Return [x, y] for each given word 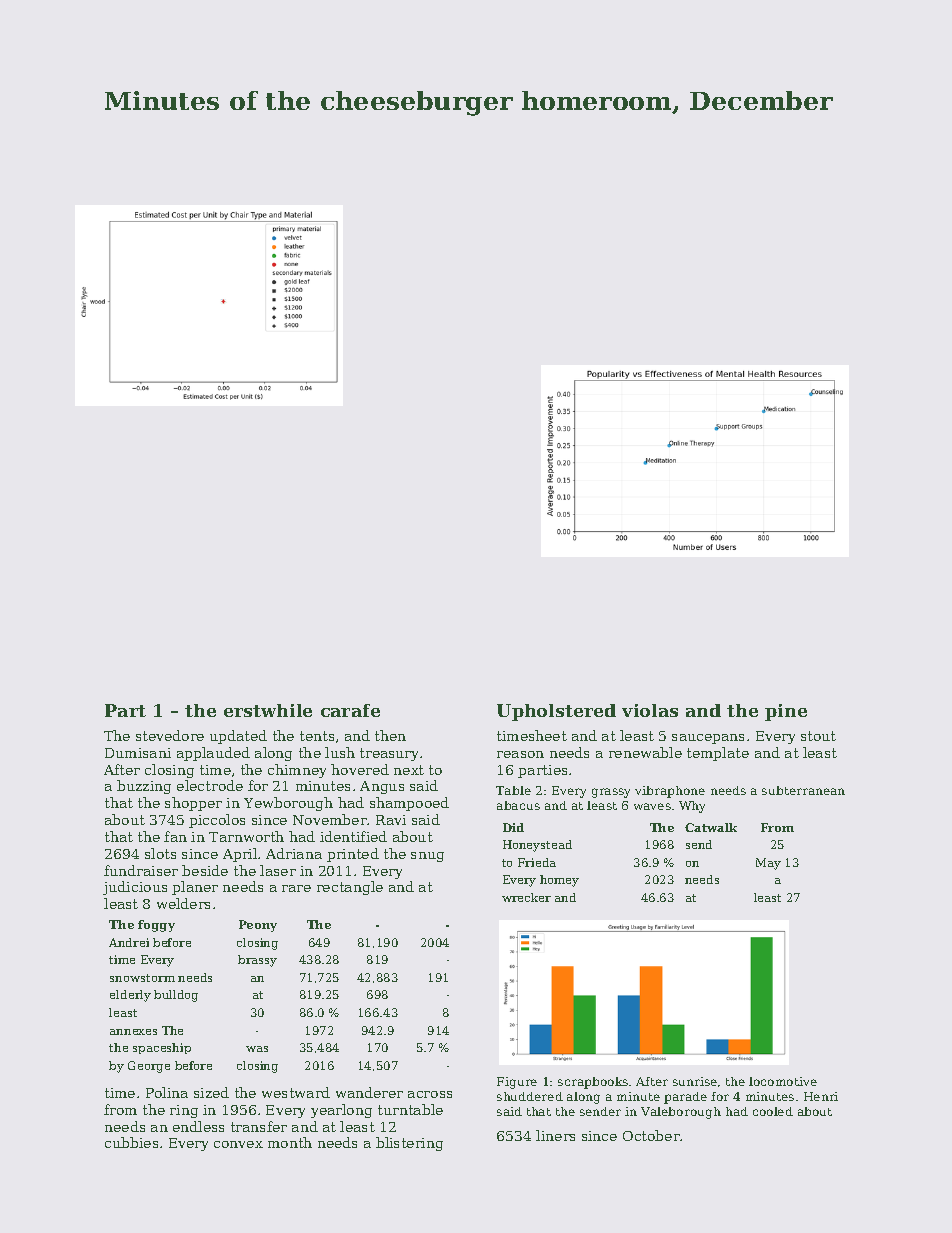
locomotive [783, 1081]
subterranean [803, 790]
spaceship [162, 1048]
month [290, 1142]
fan [175, 836]
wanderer [369, 1092]
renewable [645, 752]
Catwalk [711, 827]
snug [427, 857]
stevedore [170, 735]
